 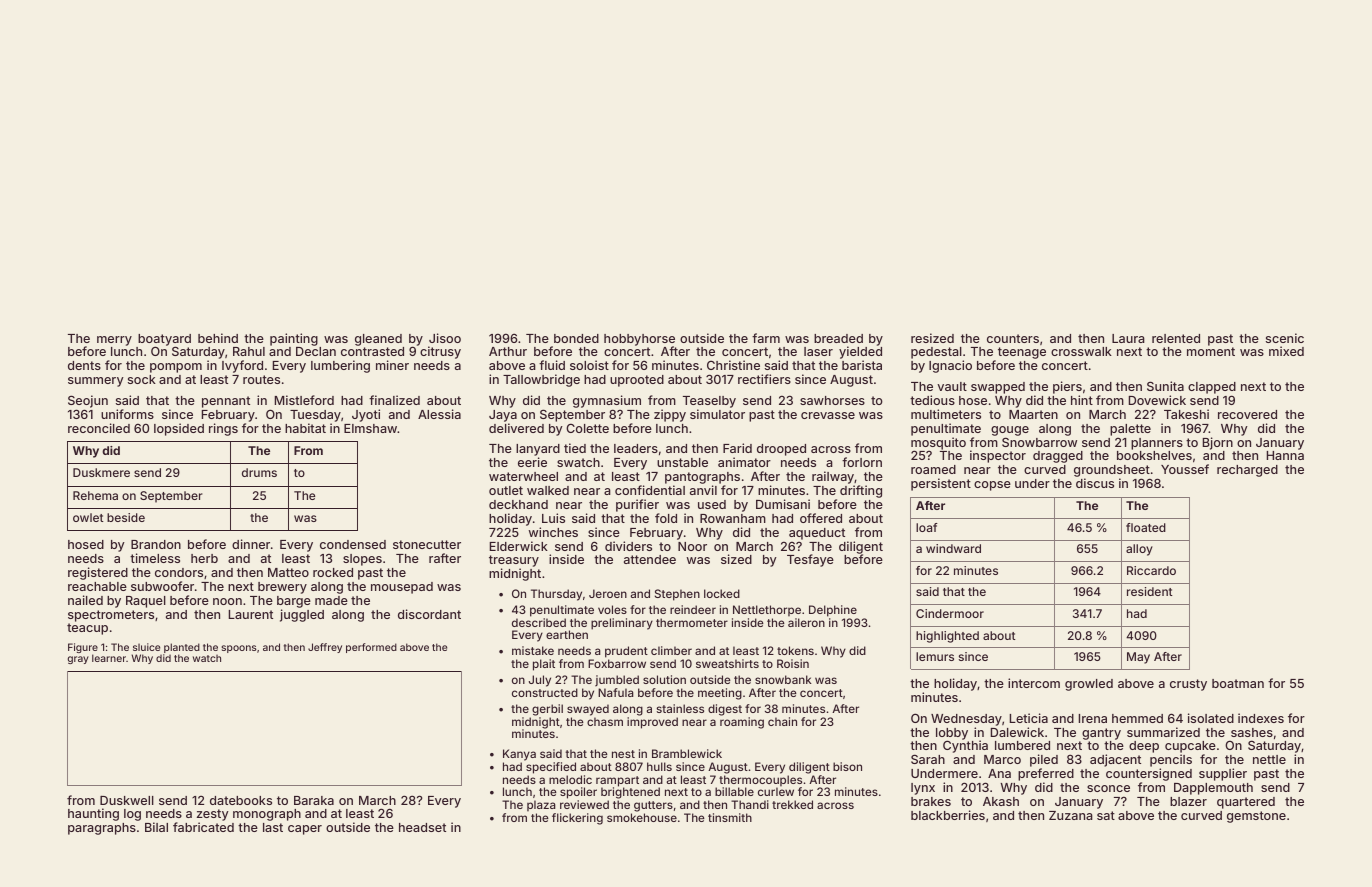 I want to click on Rowanham, so click(x=733, y=518).
